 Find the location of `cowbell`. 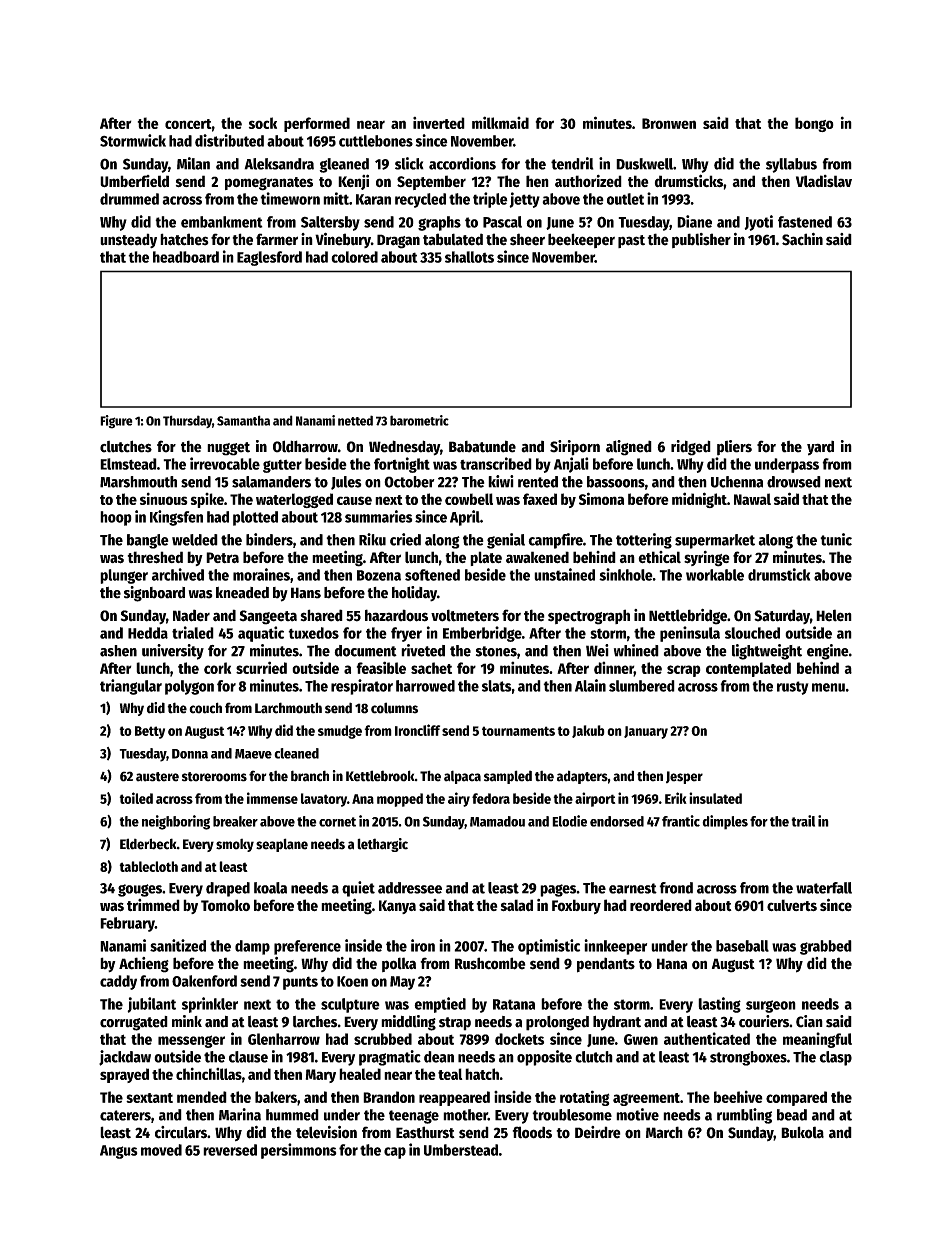

cowbell is located at coordinates (469, 499).
